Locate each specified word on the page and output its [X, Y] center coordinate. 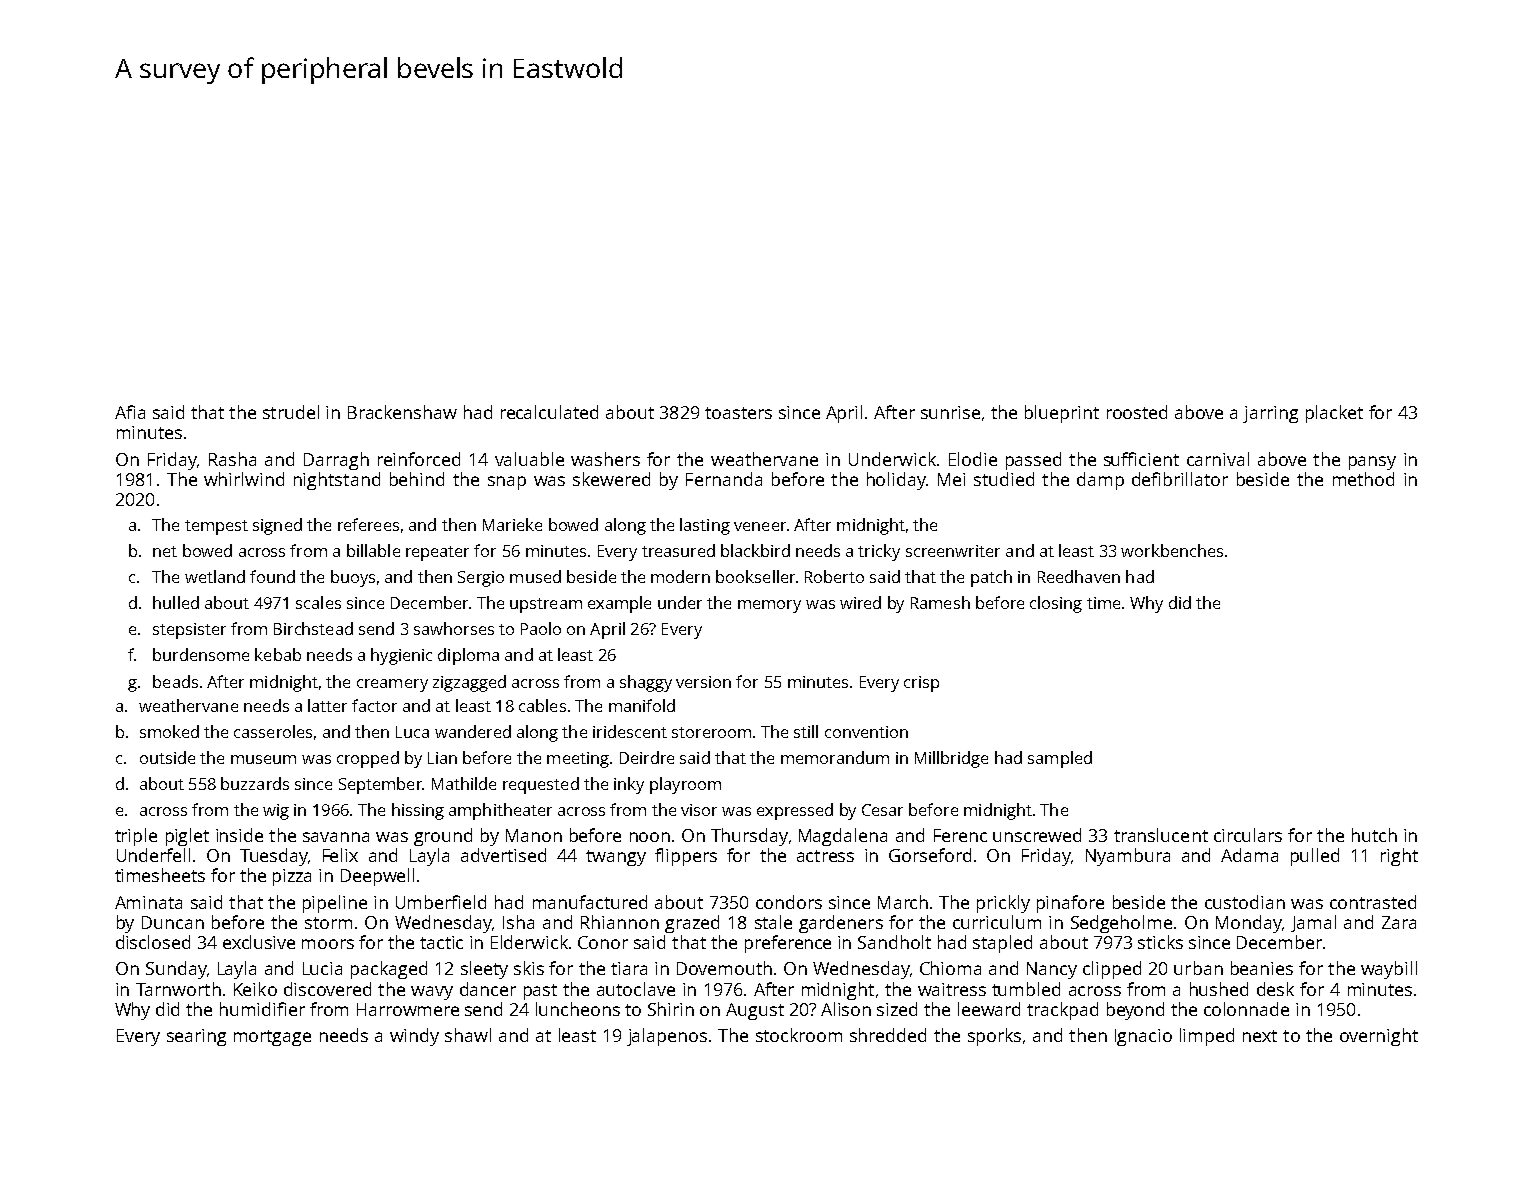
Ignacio [1143, 1037]
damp [1100, 481]
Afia [130, 412]
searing [196, 1037]
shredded [888, 1035]
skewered [611, 479]
